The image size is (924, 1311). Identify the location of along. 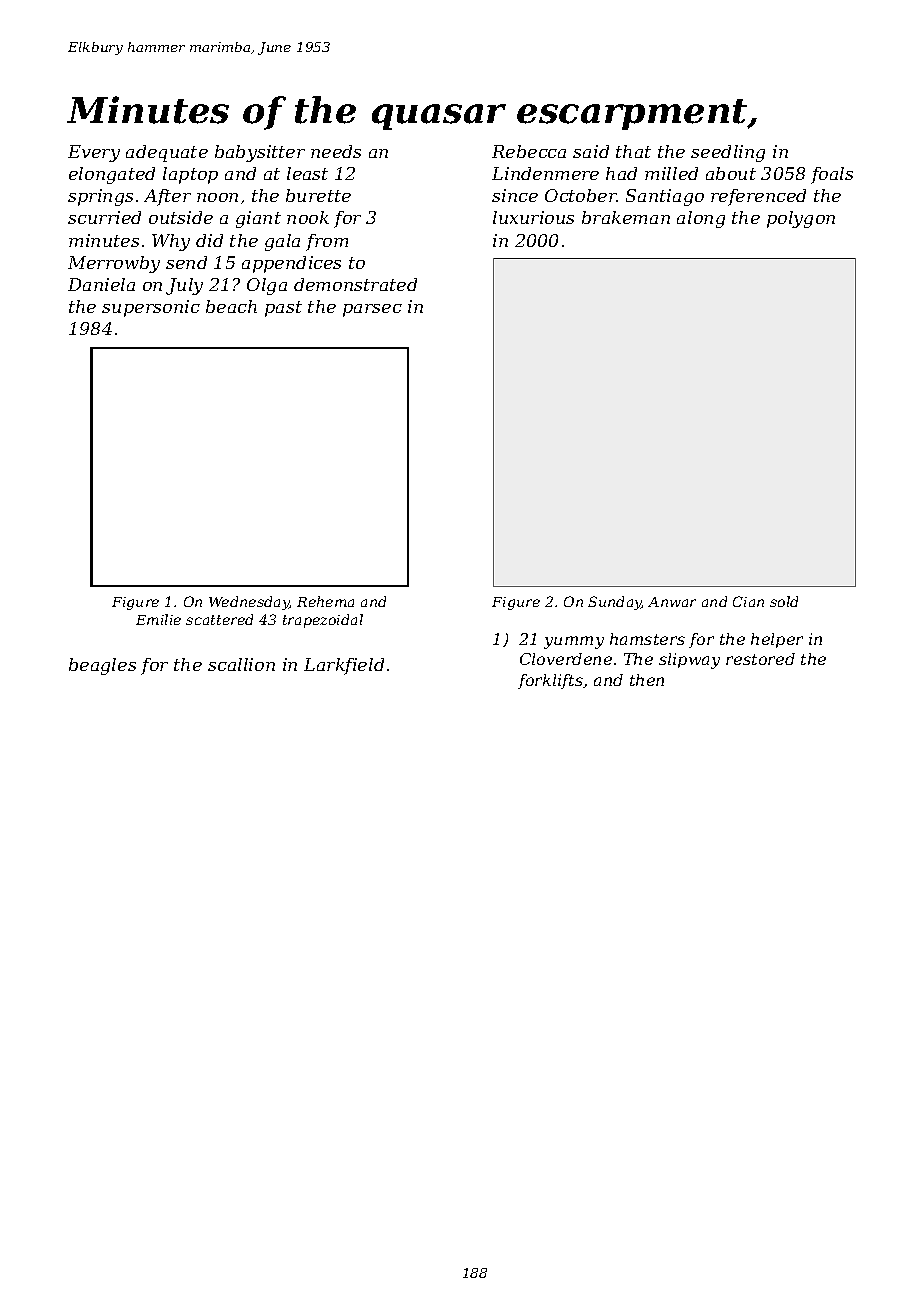
(701, 219).
